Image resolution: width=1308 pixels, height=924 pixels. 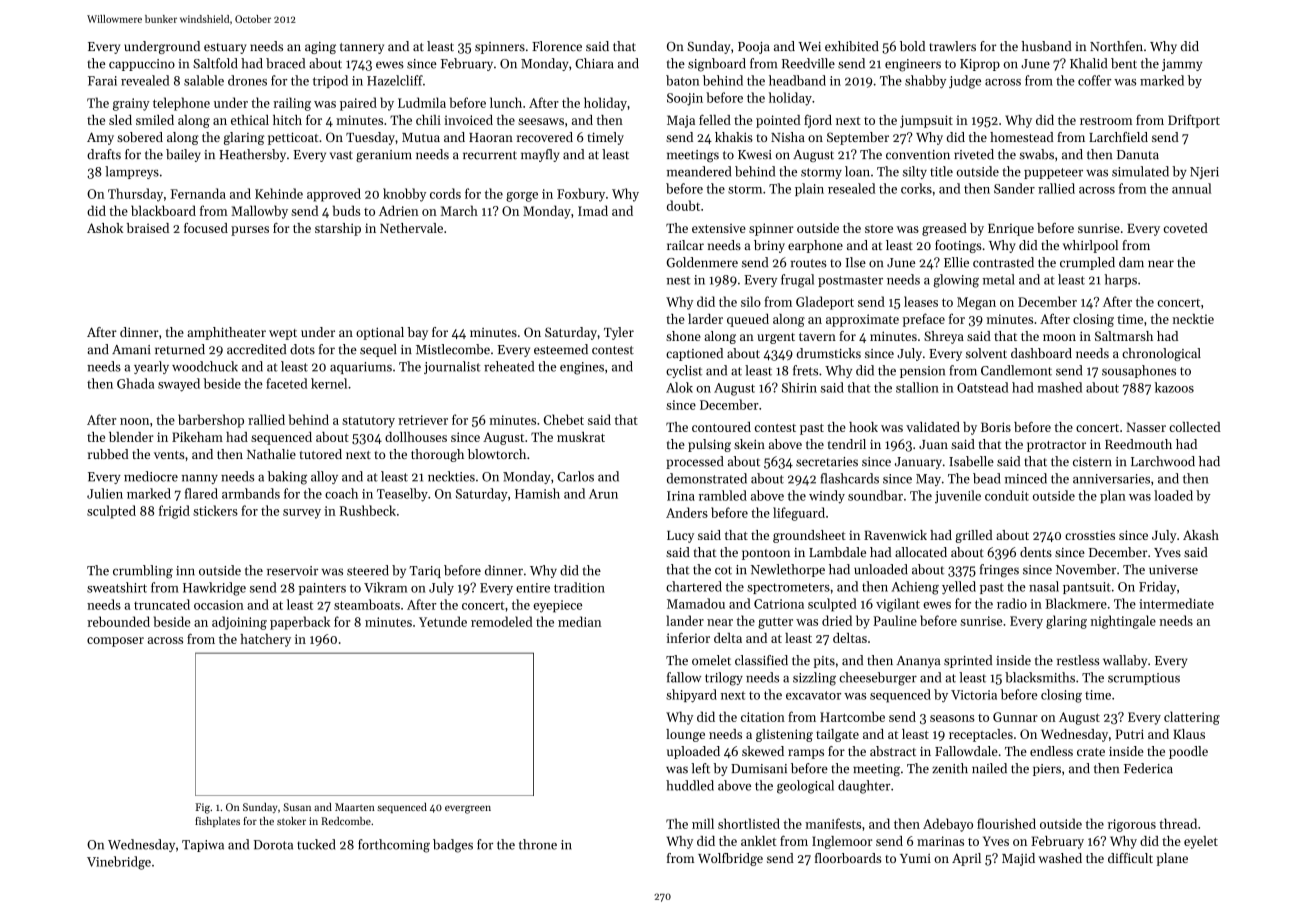 What do you see at coordinates (115, 642) in the screenshot?
I see `composer` at bounding box center [115, 642].
